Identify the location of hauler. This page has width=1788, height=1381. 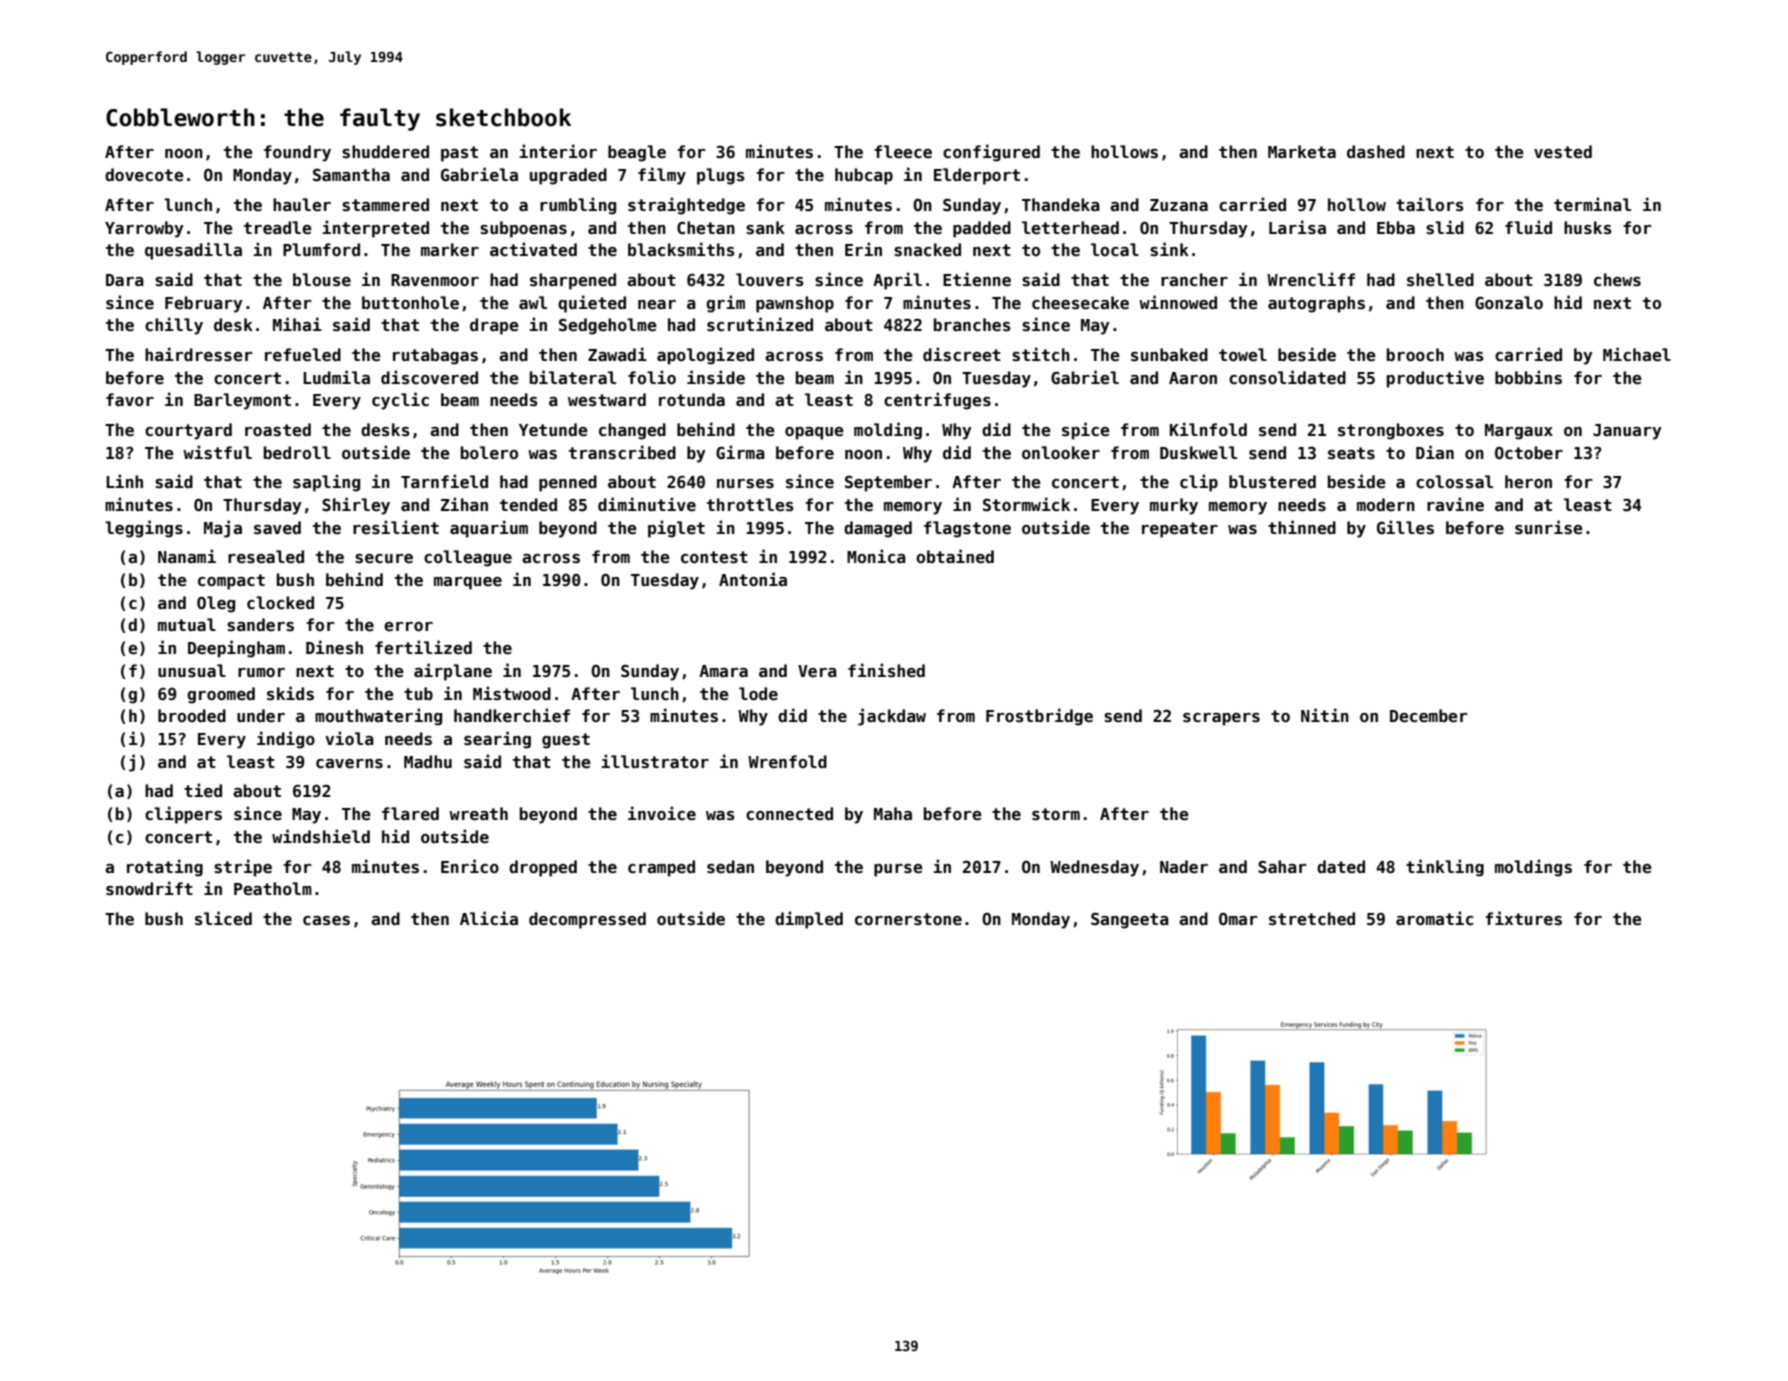
(302, 205).
